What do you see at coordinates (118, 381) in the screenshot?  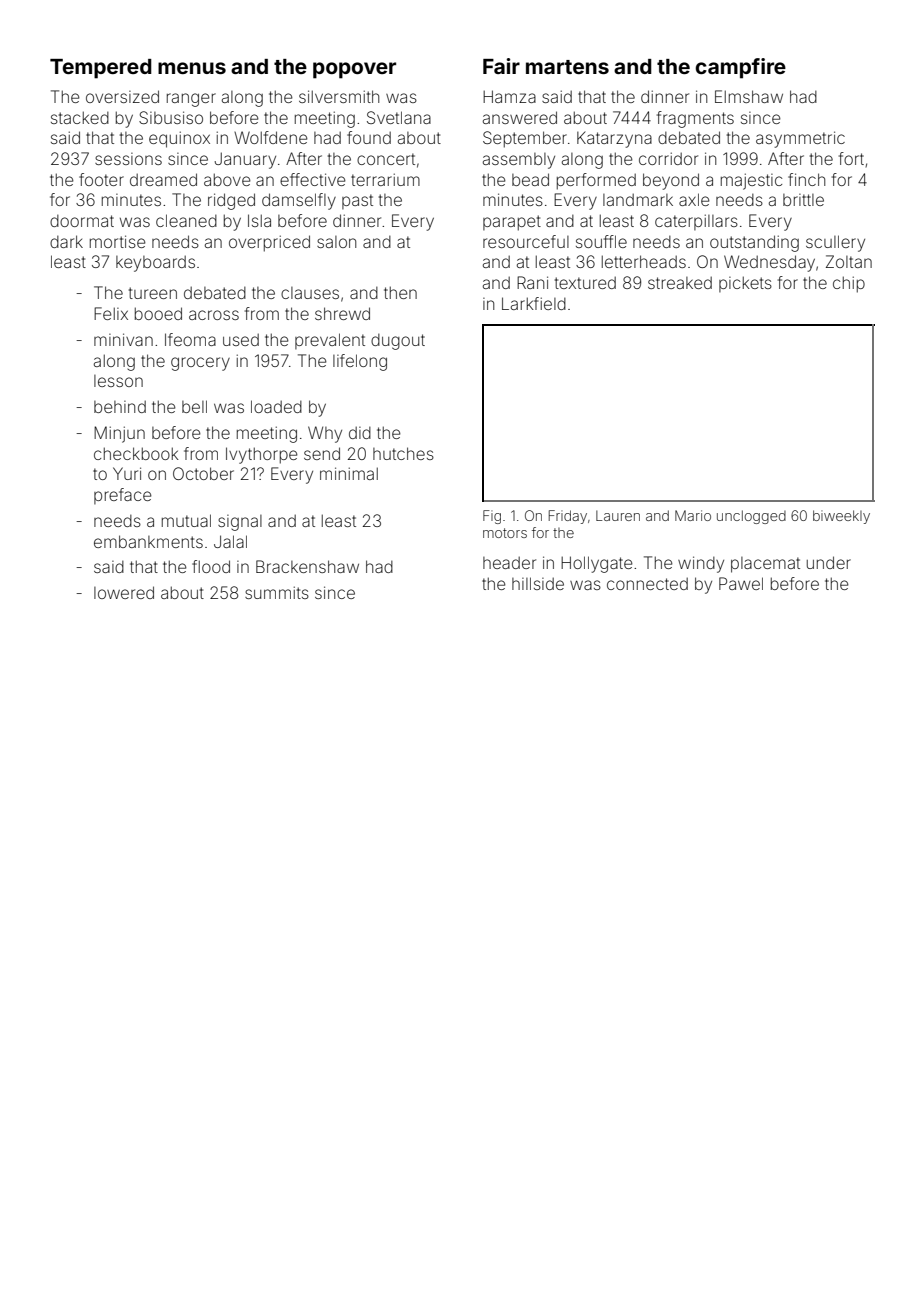 I see `lesson` at bounding box center [118, 381].
